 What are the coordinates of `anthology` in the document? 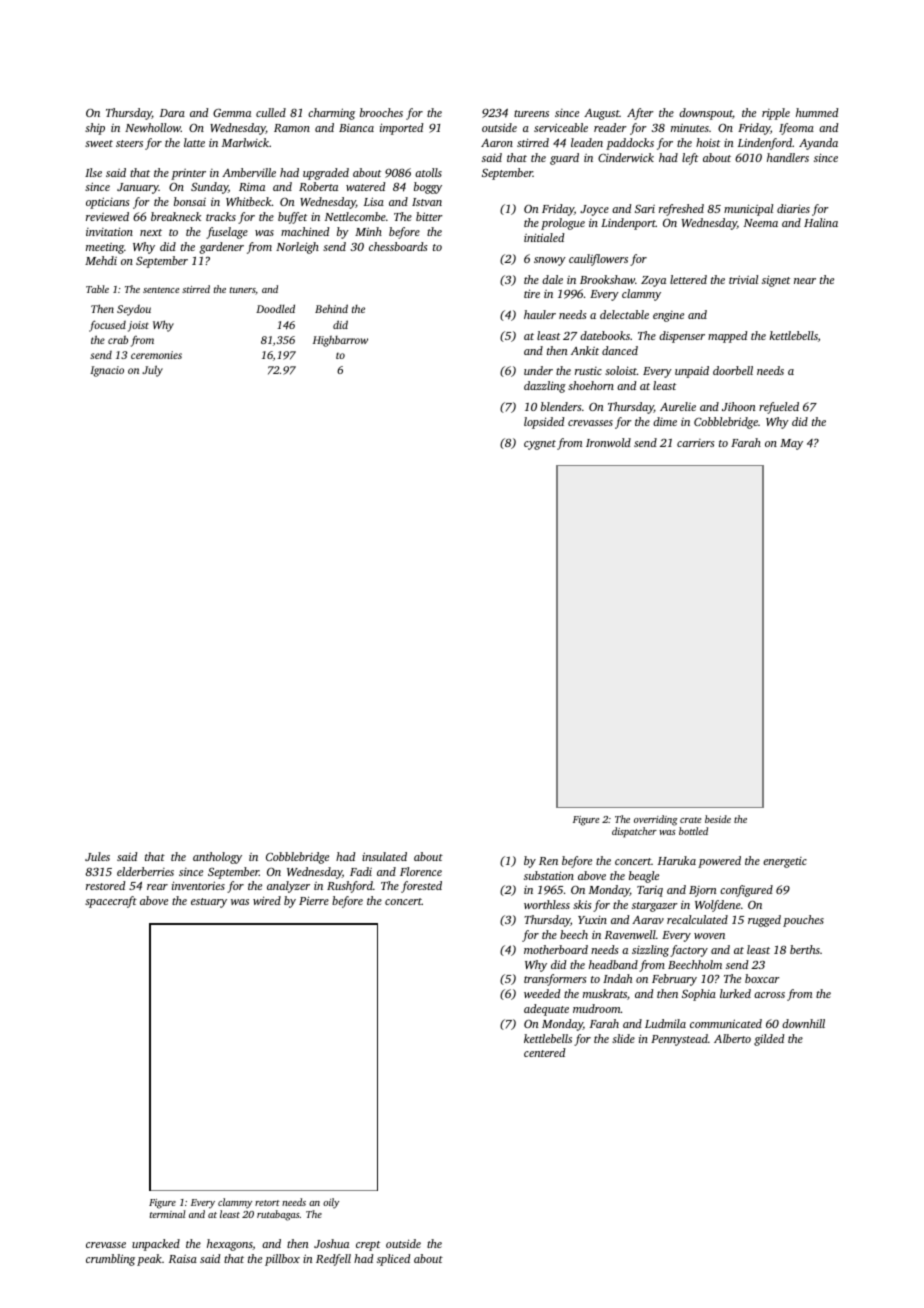 It's located at (217, 858).
